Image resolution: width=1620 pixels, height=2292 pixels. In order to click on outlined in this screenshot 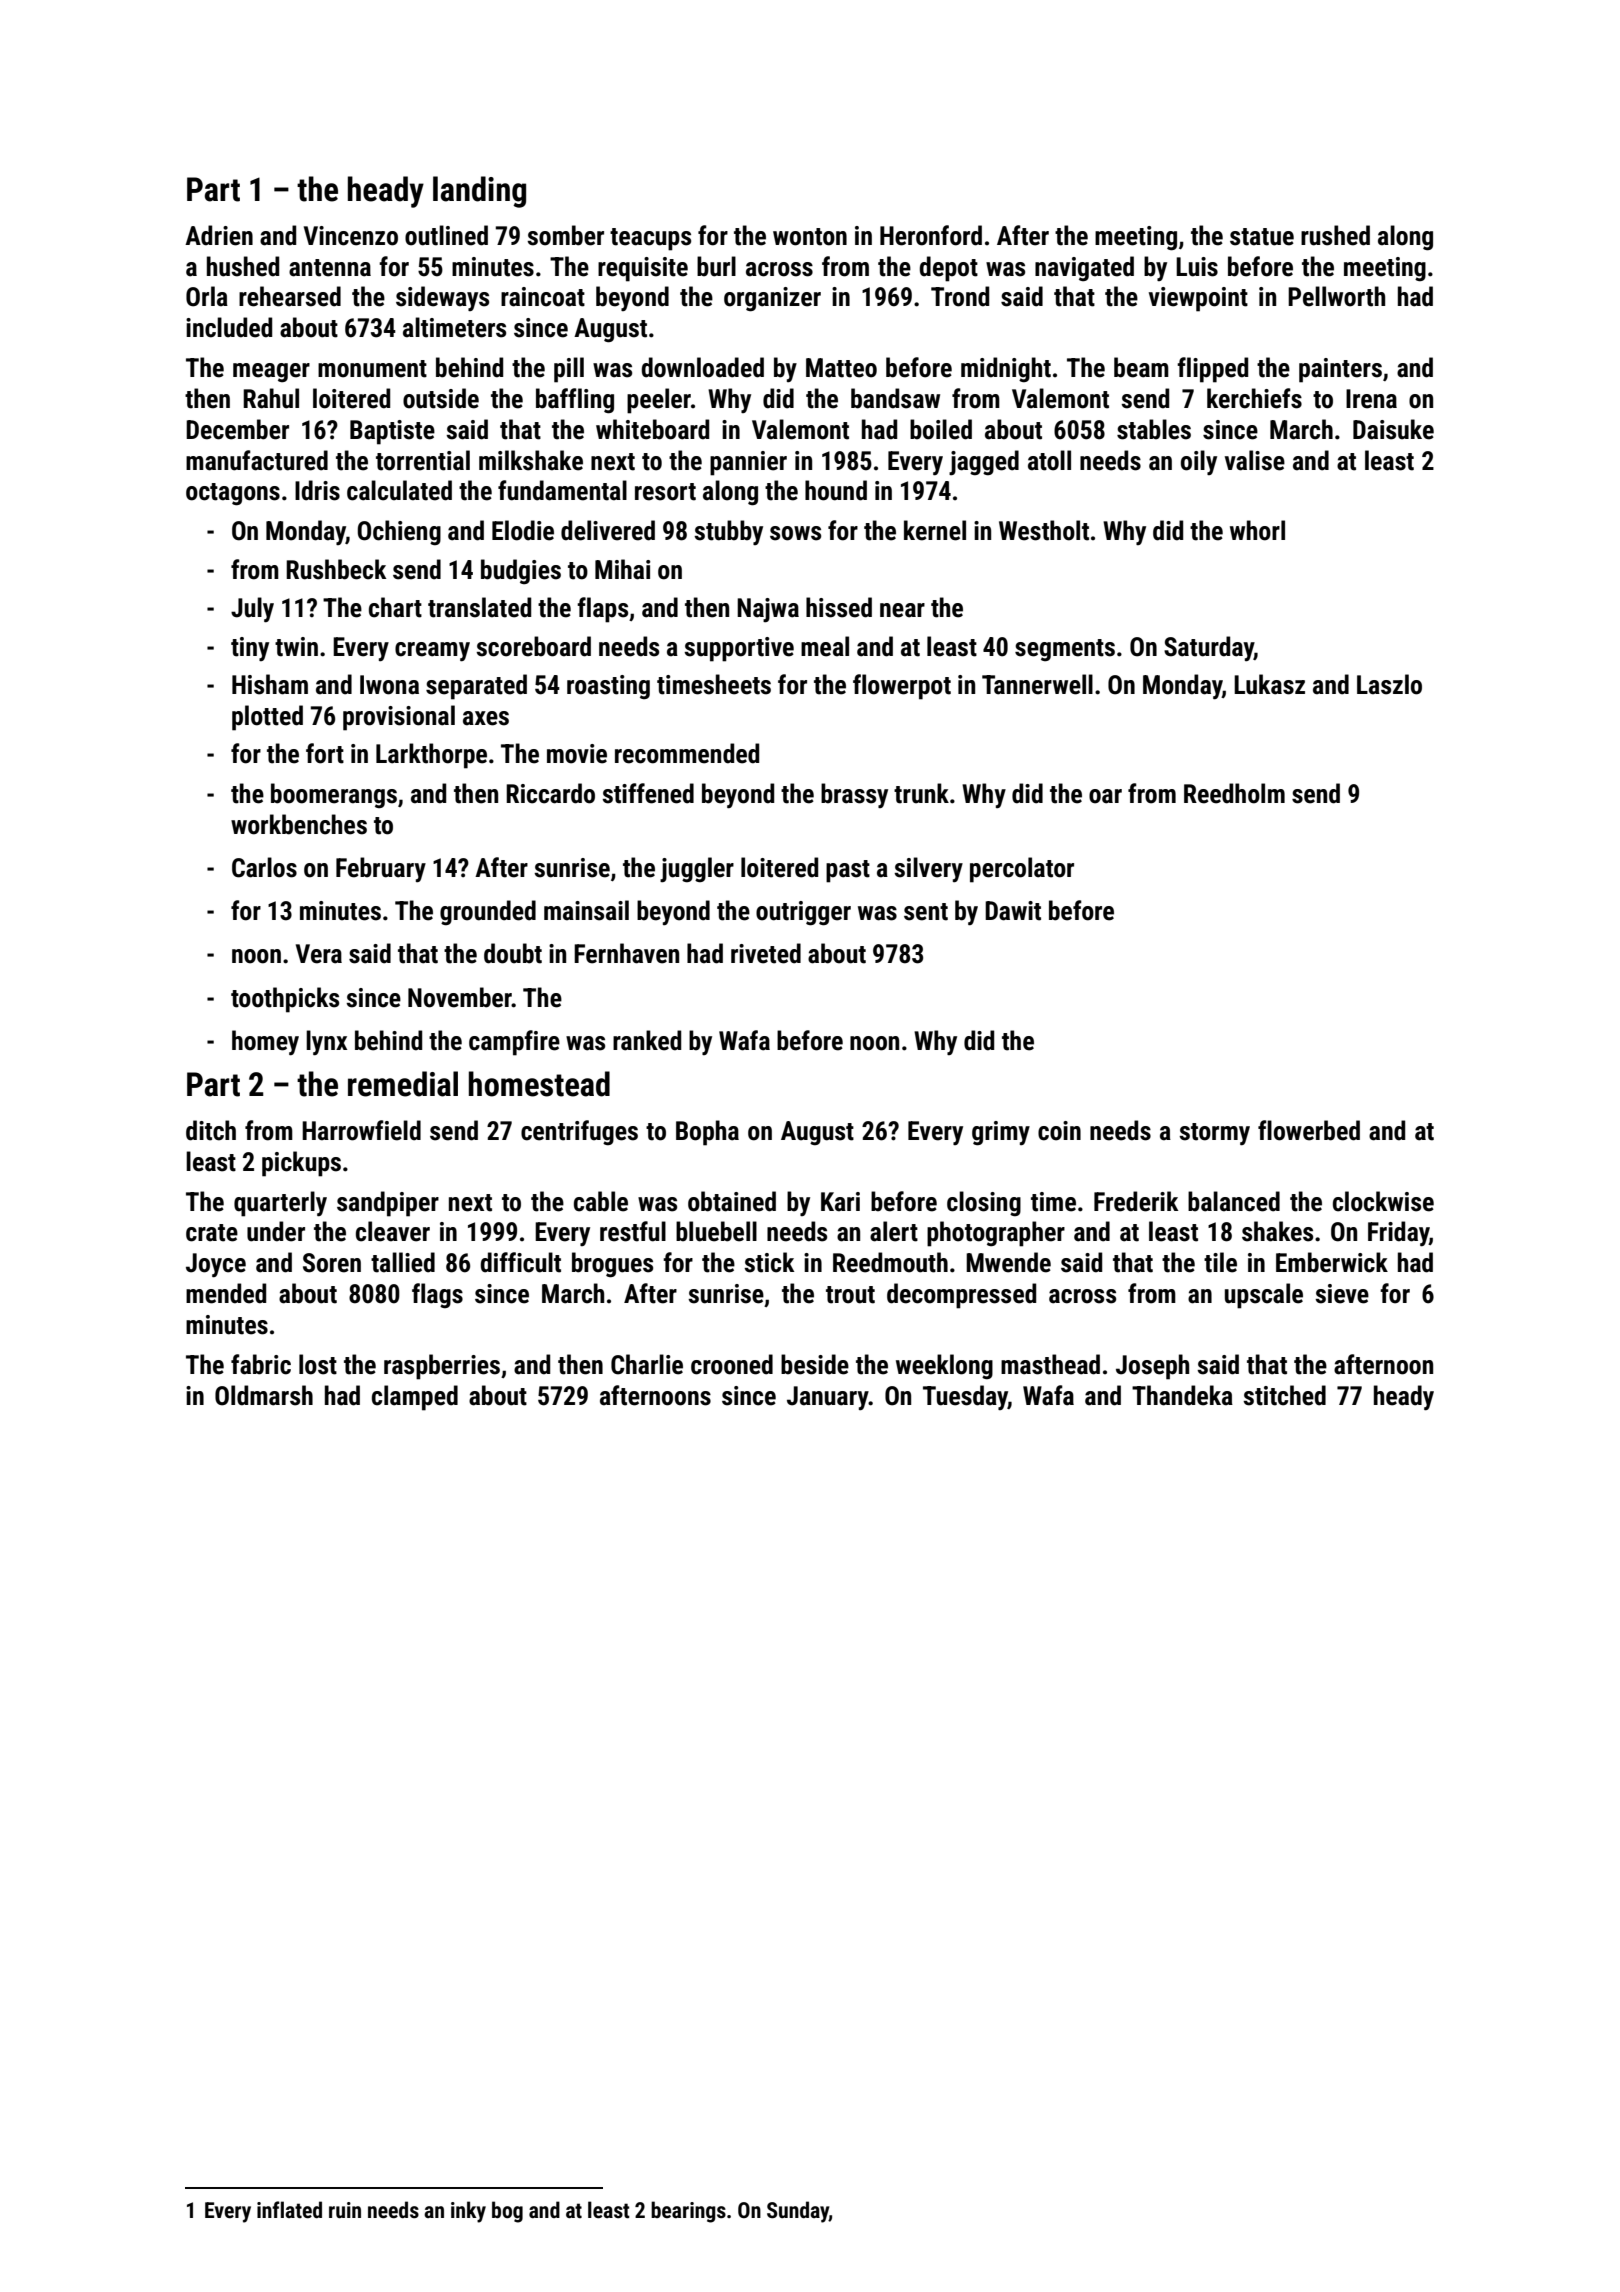, I will do `click(446, 235)`.
